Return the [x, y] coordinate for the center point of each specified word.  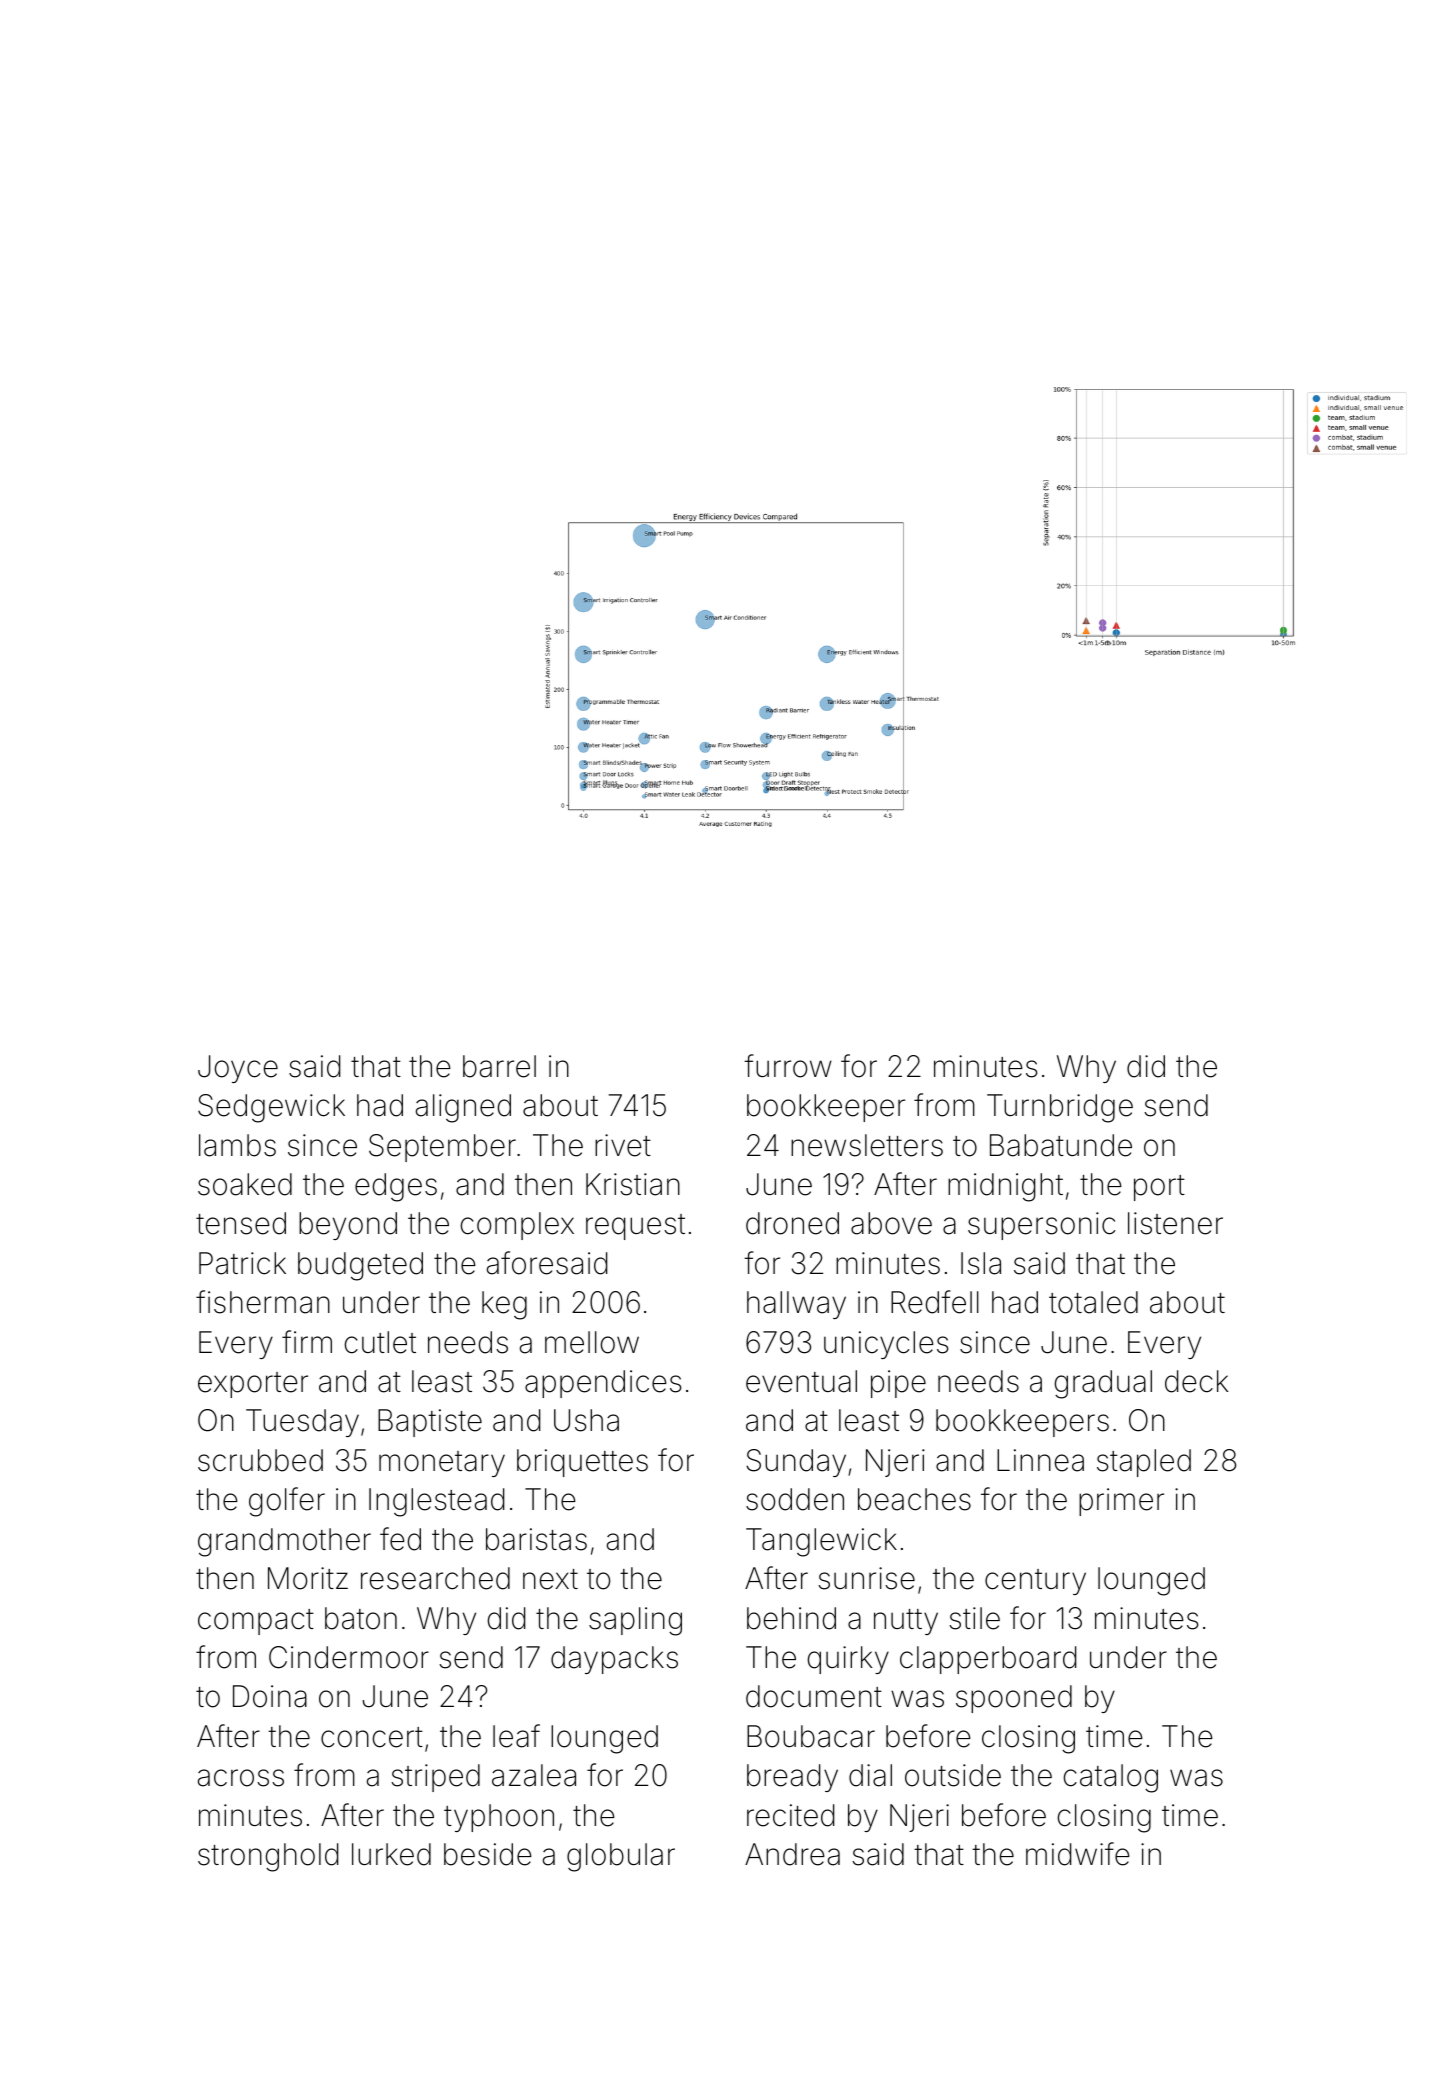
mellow [592, 1342]
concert [372, 1737]
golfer [287, 1502]
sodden [795, 1499]
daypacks [614, 1660]
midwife [1078, 1854]
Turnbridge [1060, 1108]
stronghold [268, 1857]
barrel [499, 1066]
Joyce [238, 1069]
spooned [1014, 1699]
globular [621, 1857]
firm [307, 1341]
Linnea [1040, 1460]
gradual [1103, 1384]
